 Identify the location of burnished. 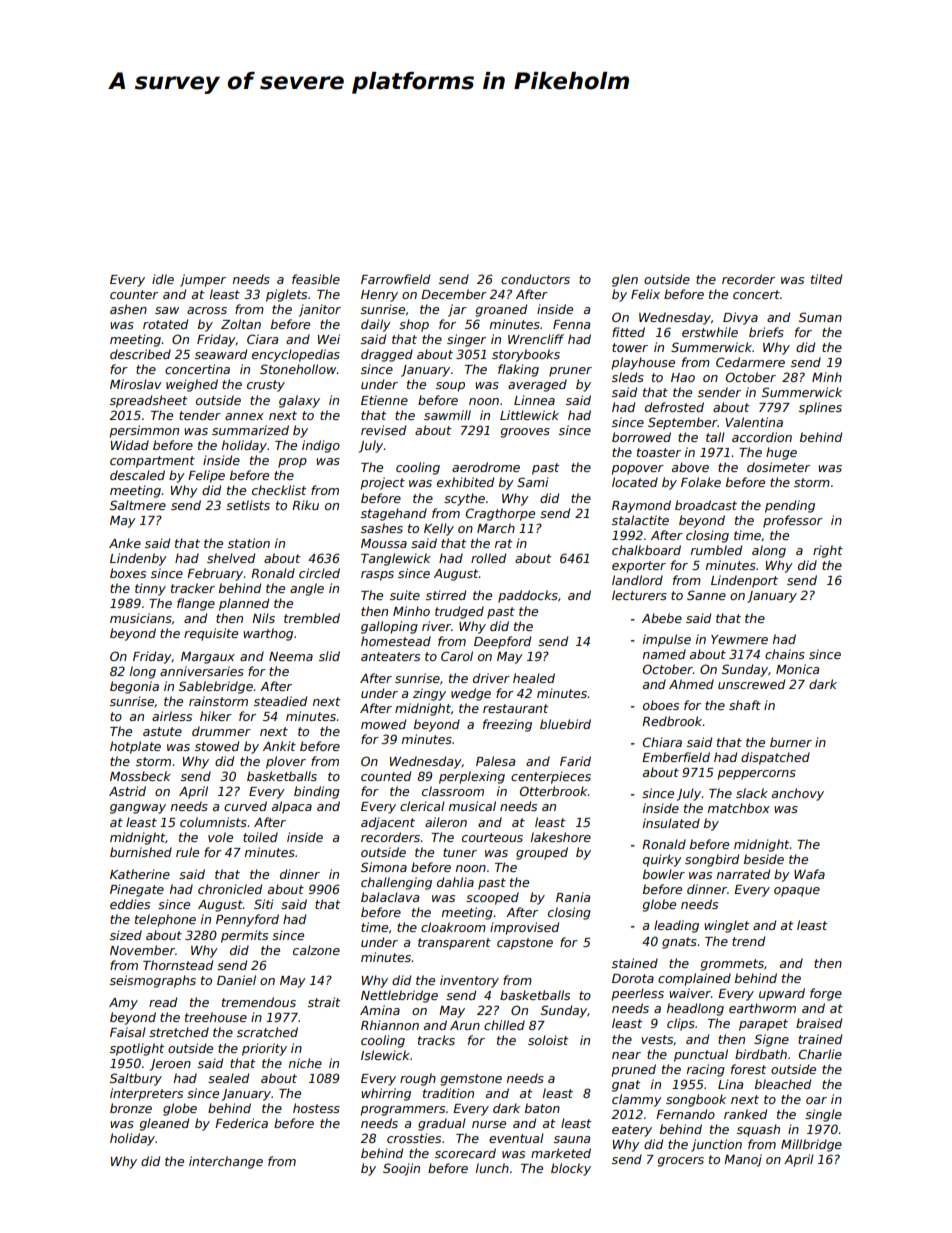
(141, 852).
